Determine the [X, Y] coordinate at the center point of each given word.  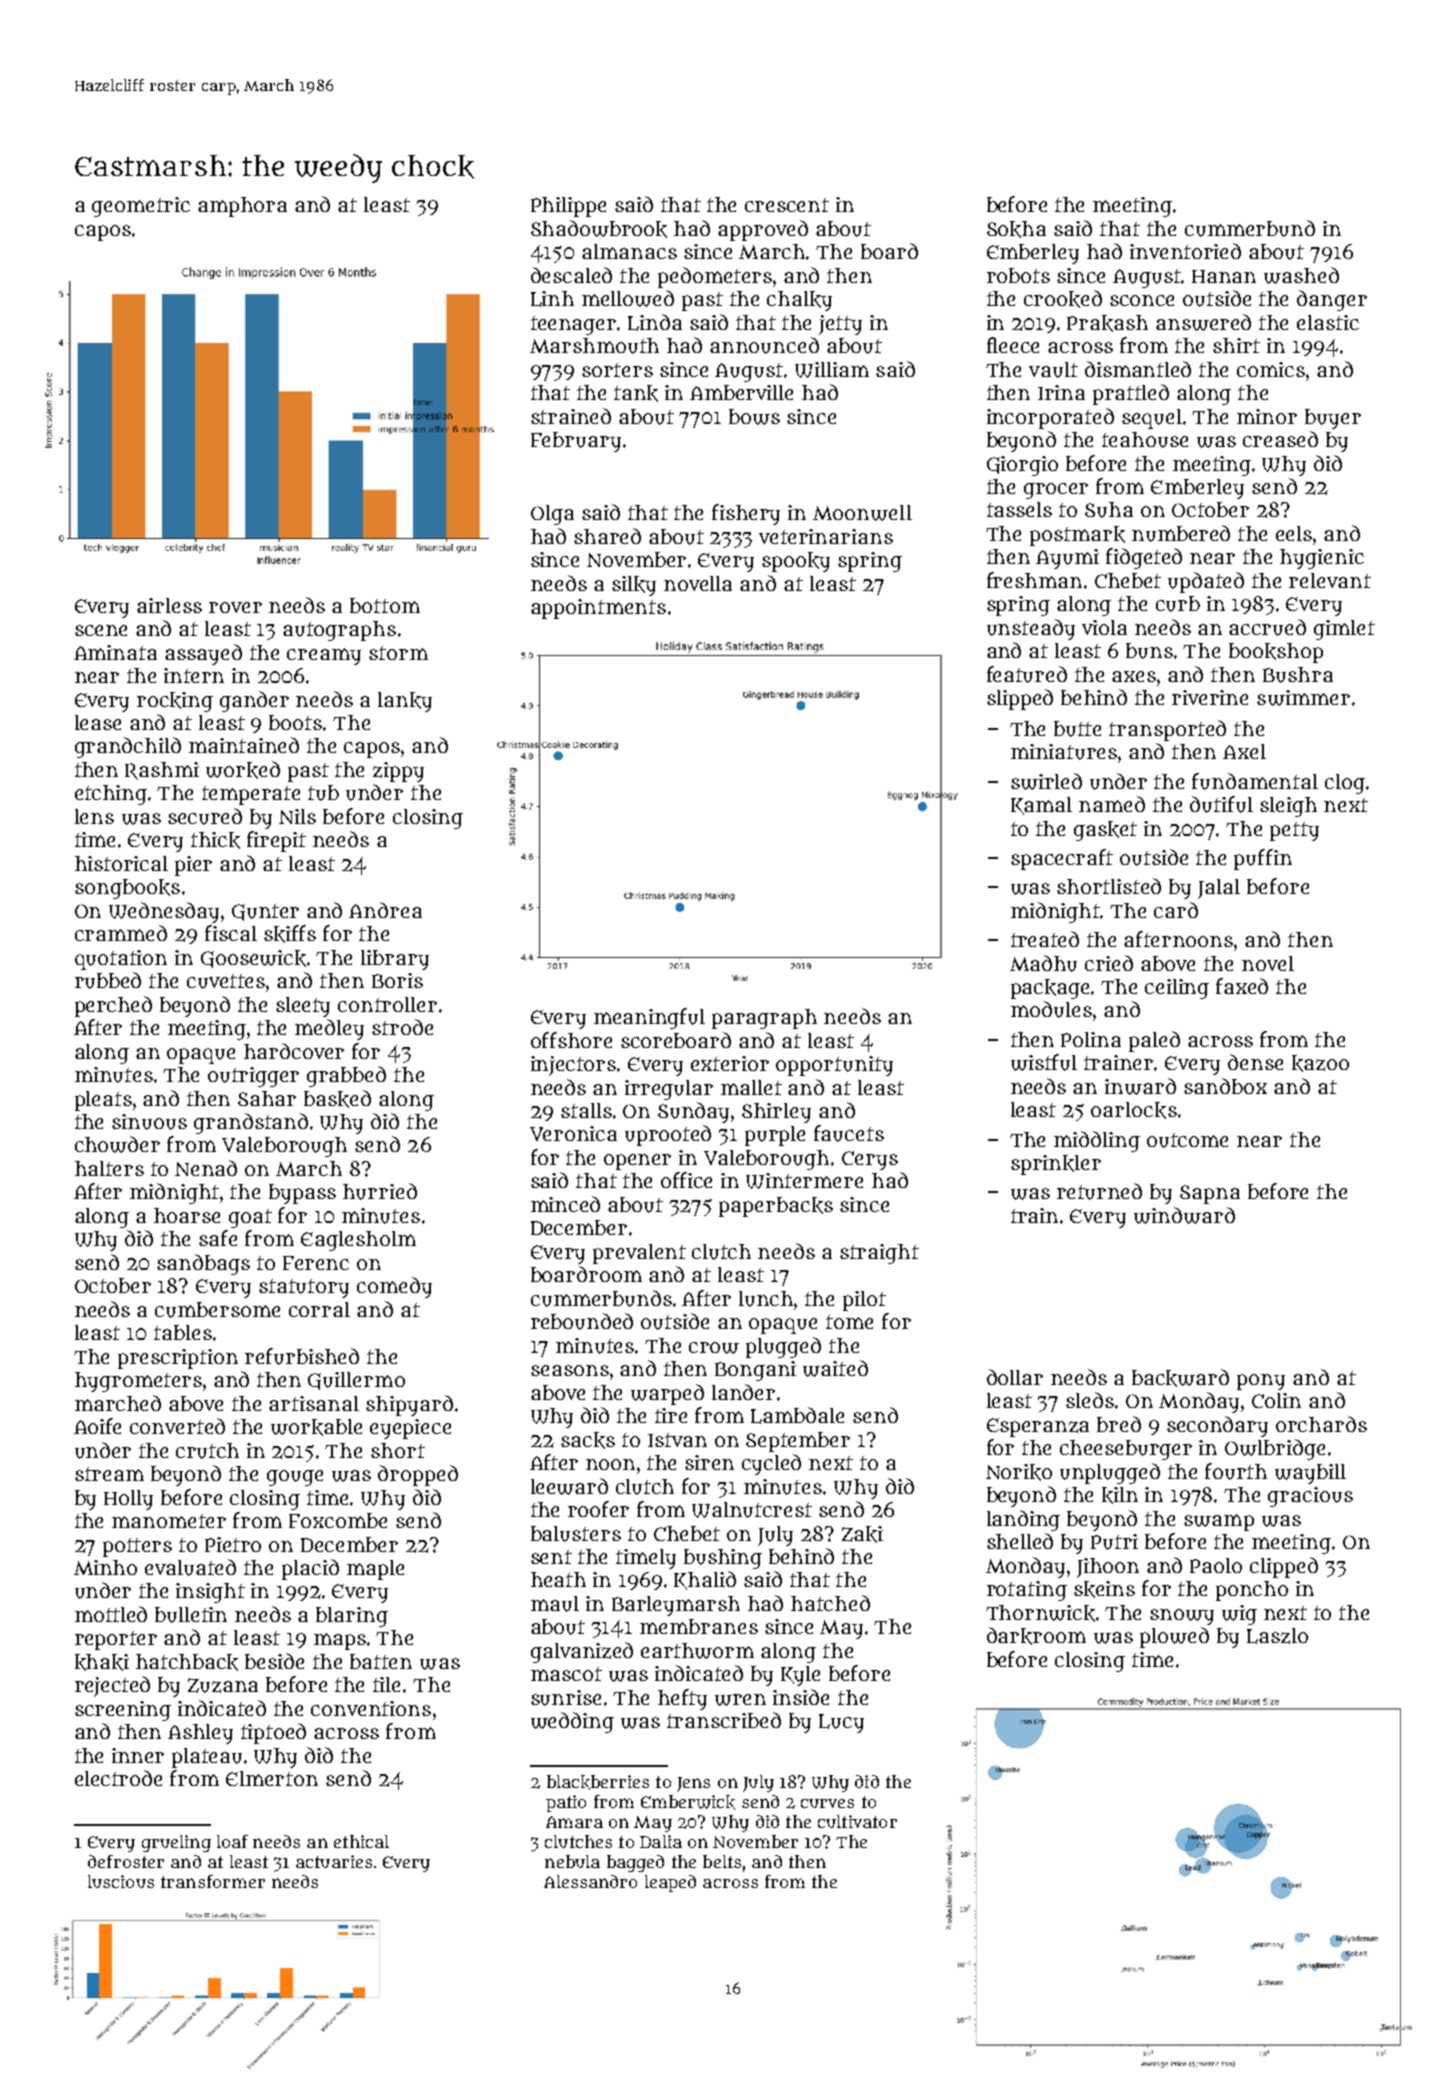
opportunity [834, 1066]
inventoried [1185, 251]
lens [94, 816]
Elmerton [272, 1778]
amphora [242, 207]
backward [1180, 1378]
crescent [787, 205]
